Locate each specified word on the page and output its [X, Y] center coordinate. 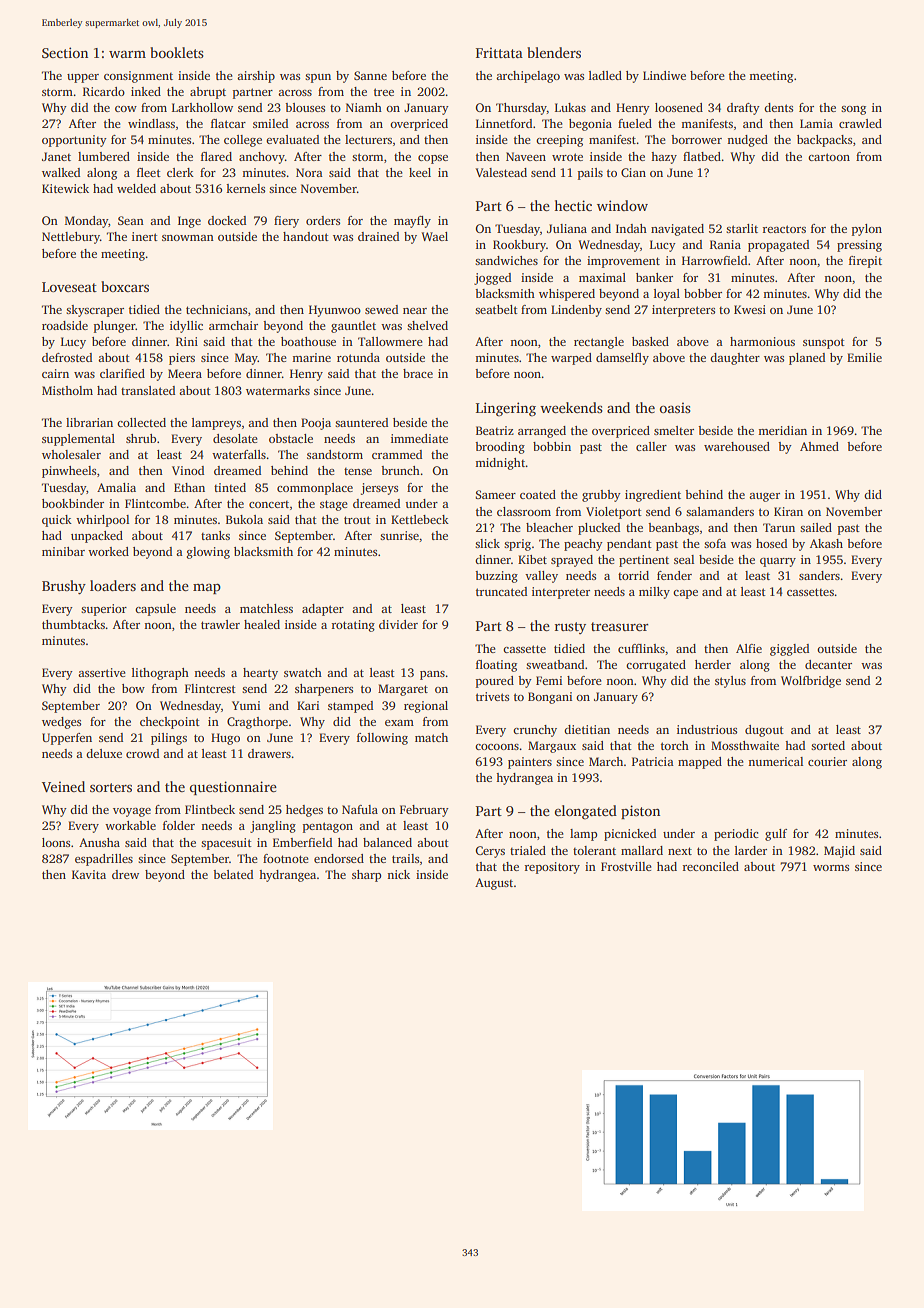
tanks [215, 535]
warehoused [737, 446]
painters [530, 763]
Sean [131, 220]
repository [552, 868]
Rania [725, 244]
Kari [308, 705]
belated [233, 874]
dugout [764, 731]
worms [831, 868]
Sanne [370, 75]
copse [433, 159]
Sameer [495, 494]
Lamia [816, 123]
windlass [151, 123]
